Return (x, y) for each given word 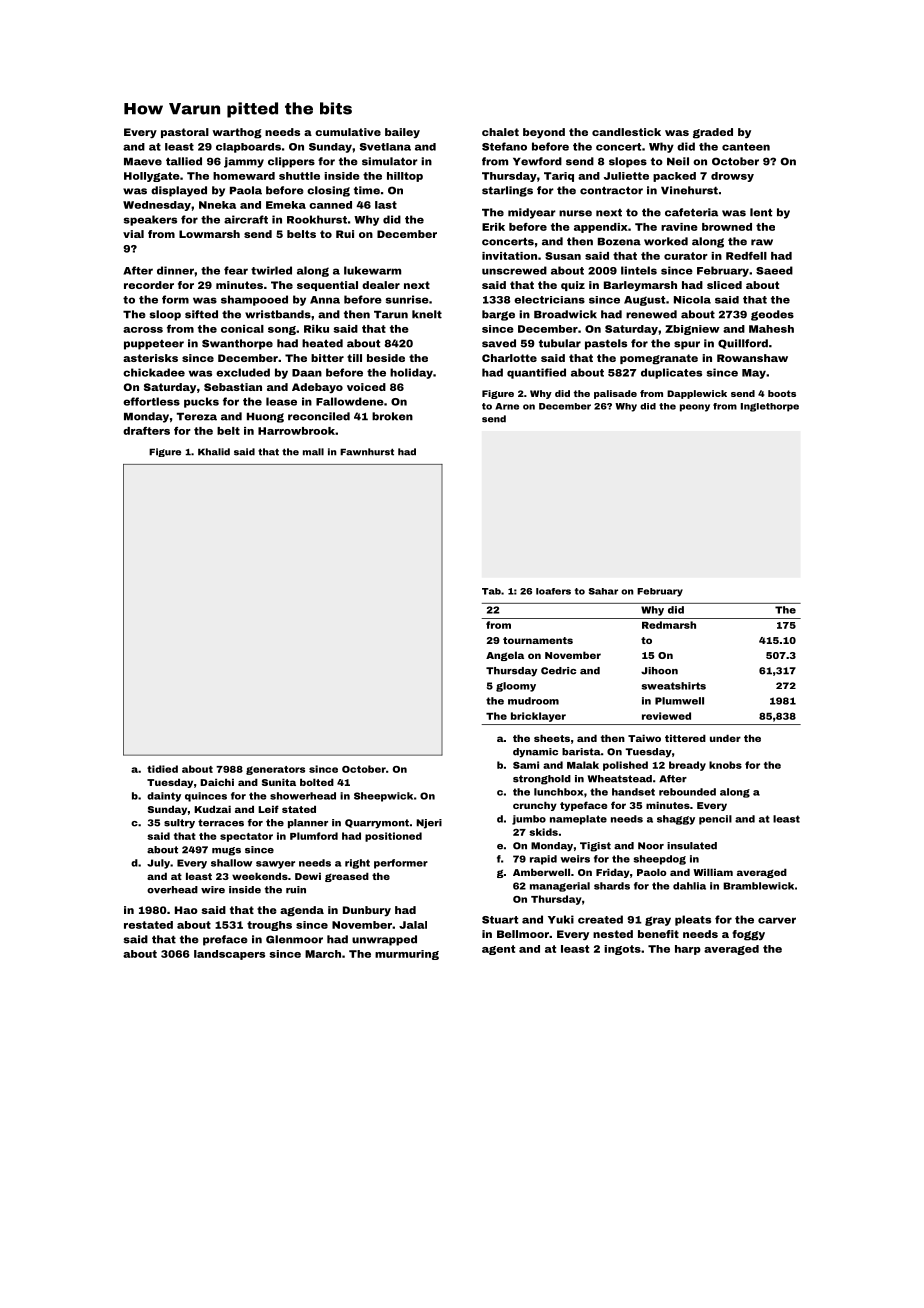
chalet (500, 132)
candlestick (626, 132)
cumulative (348, 132)
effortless (151, 401)
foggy (748, 935)
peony (695, 408)
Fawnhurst (367, 452)
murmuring (407, 955)
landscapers (229, 955)
